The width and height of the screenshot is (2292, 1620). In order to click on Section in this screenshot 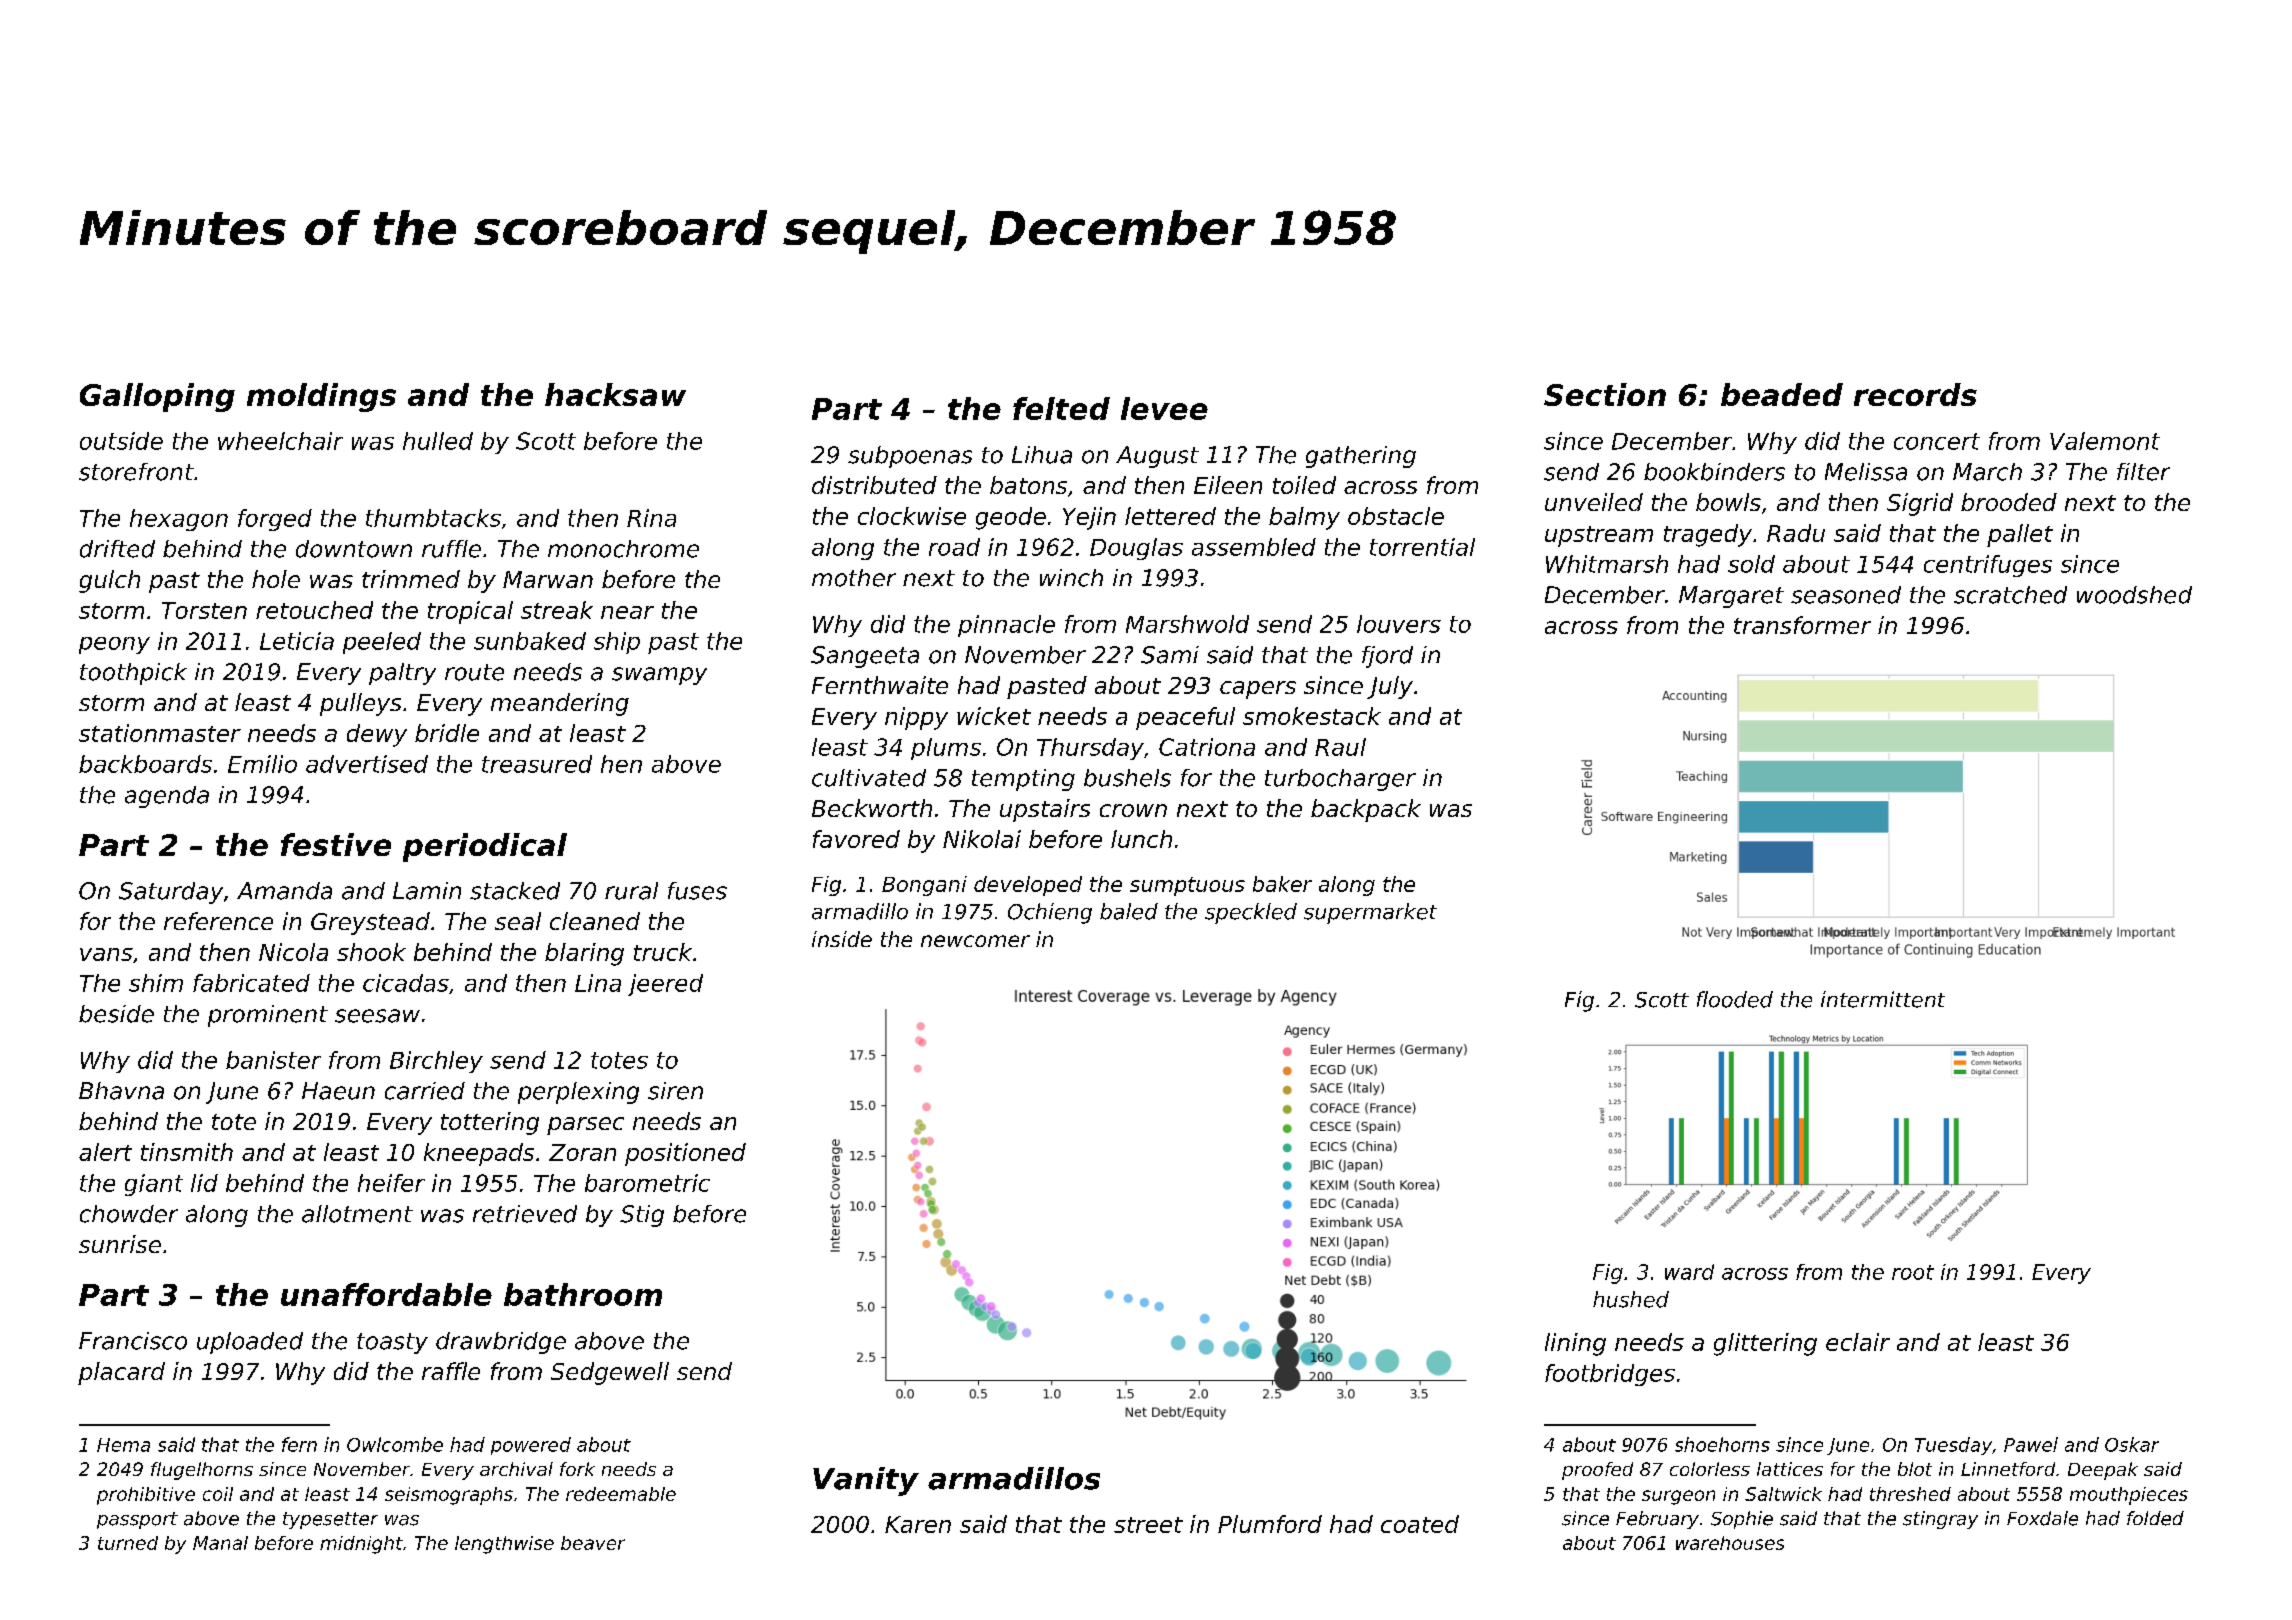, I will do `click(1605, 394)`.
